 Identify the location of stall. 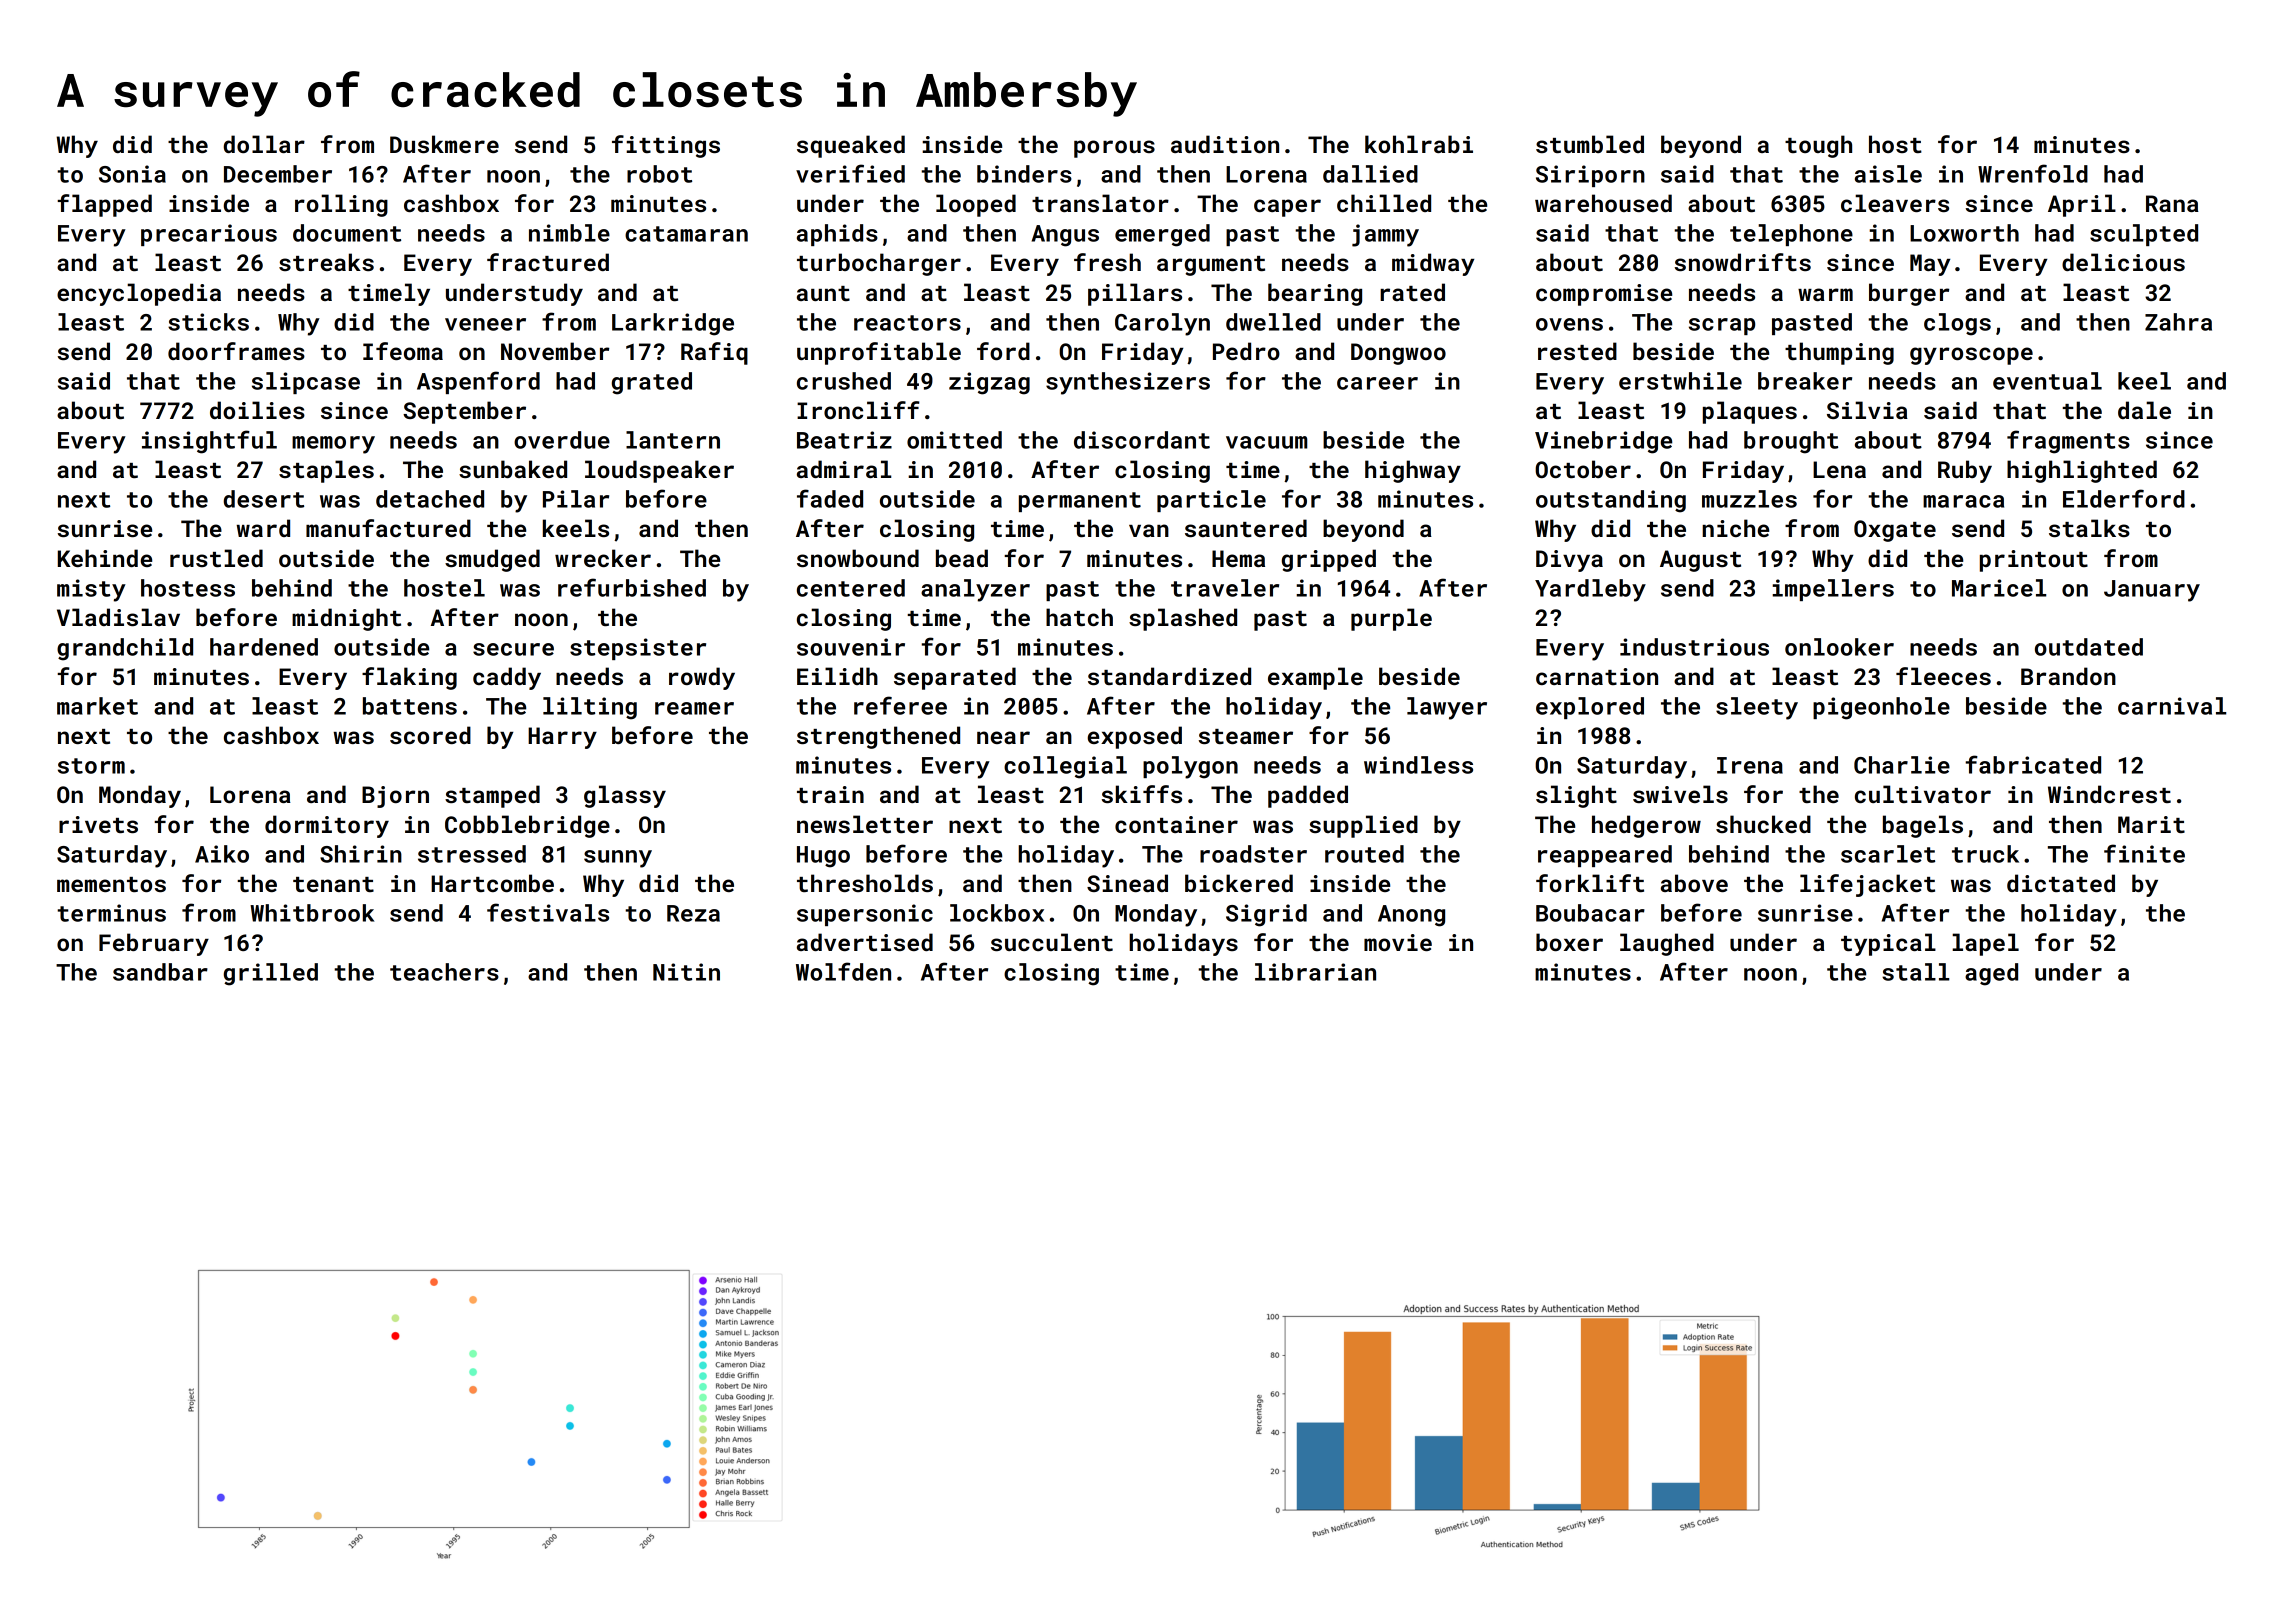
(1915, 972).
